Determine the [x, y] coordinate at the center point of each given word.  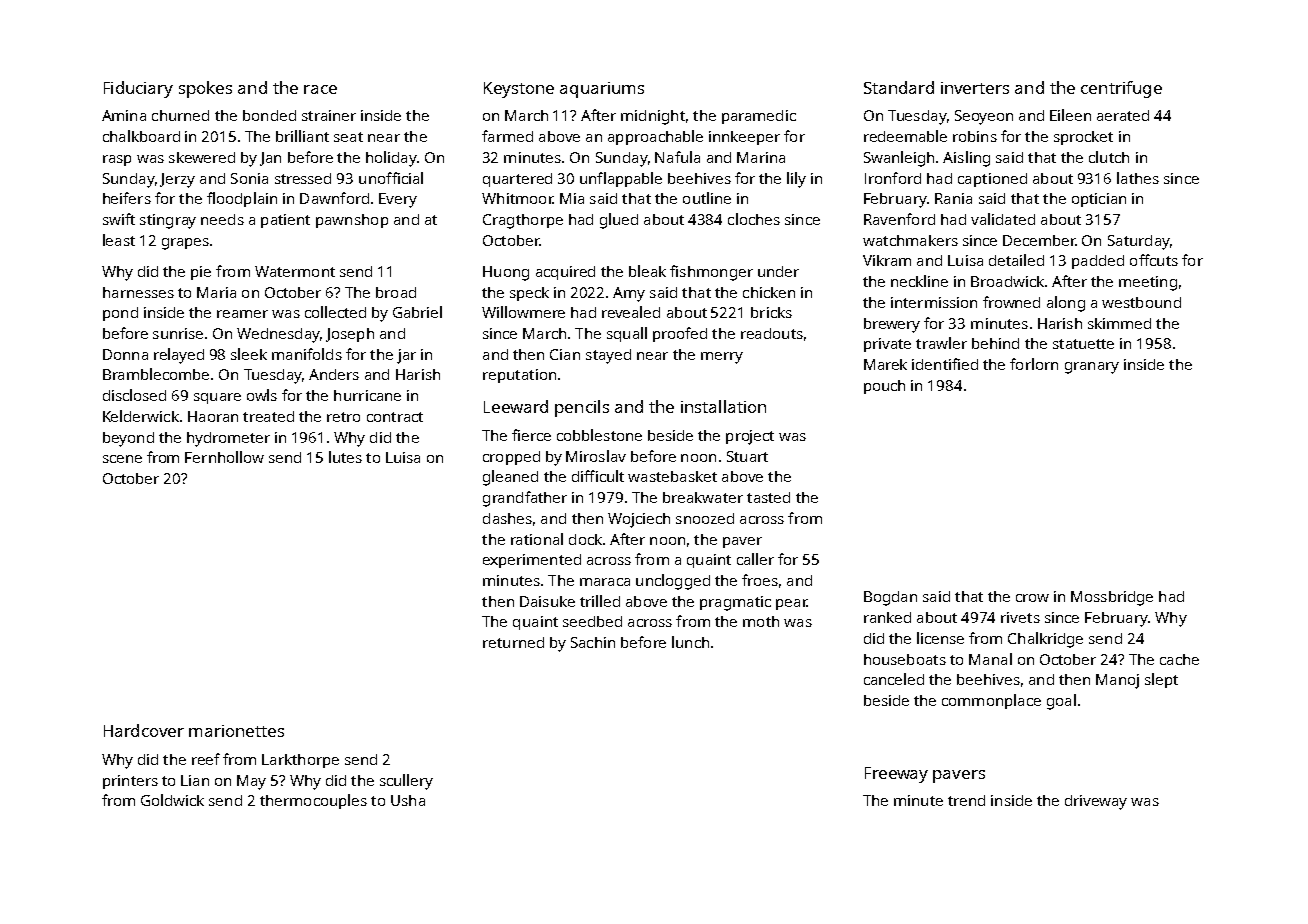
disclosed [134, 395]
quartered [517, 180]
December [1039, 240]
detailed [1016, 260]
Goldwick [172, 800]
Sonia [249, 178]
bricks [771, 312]
